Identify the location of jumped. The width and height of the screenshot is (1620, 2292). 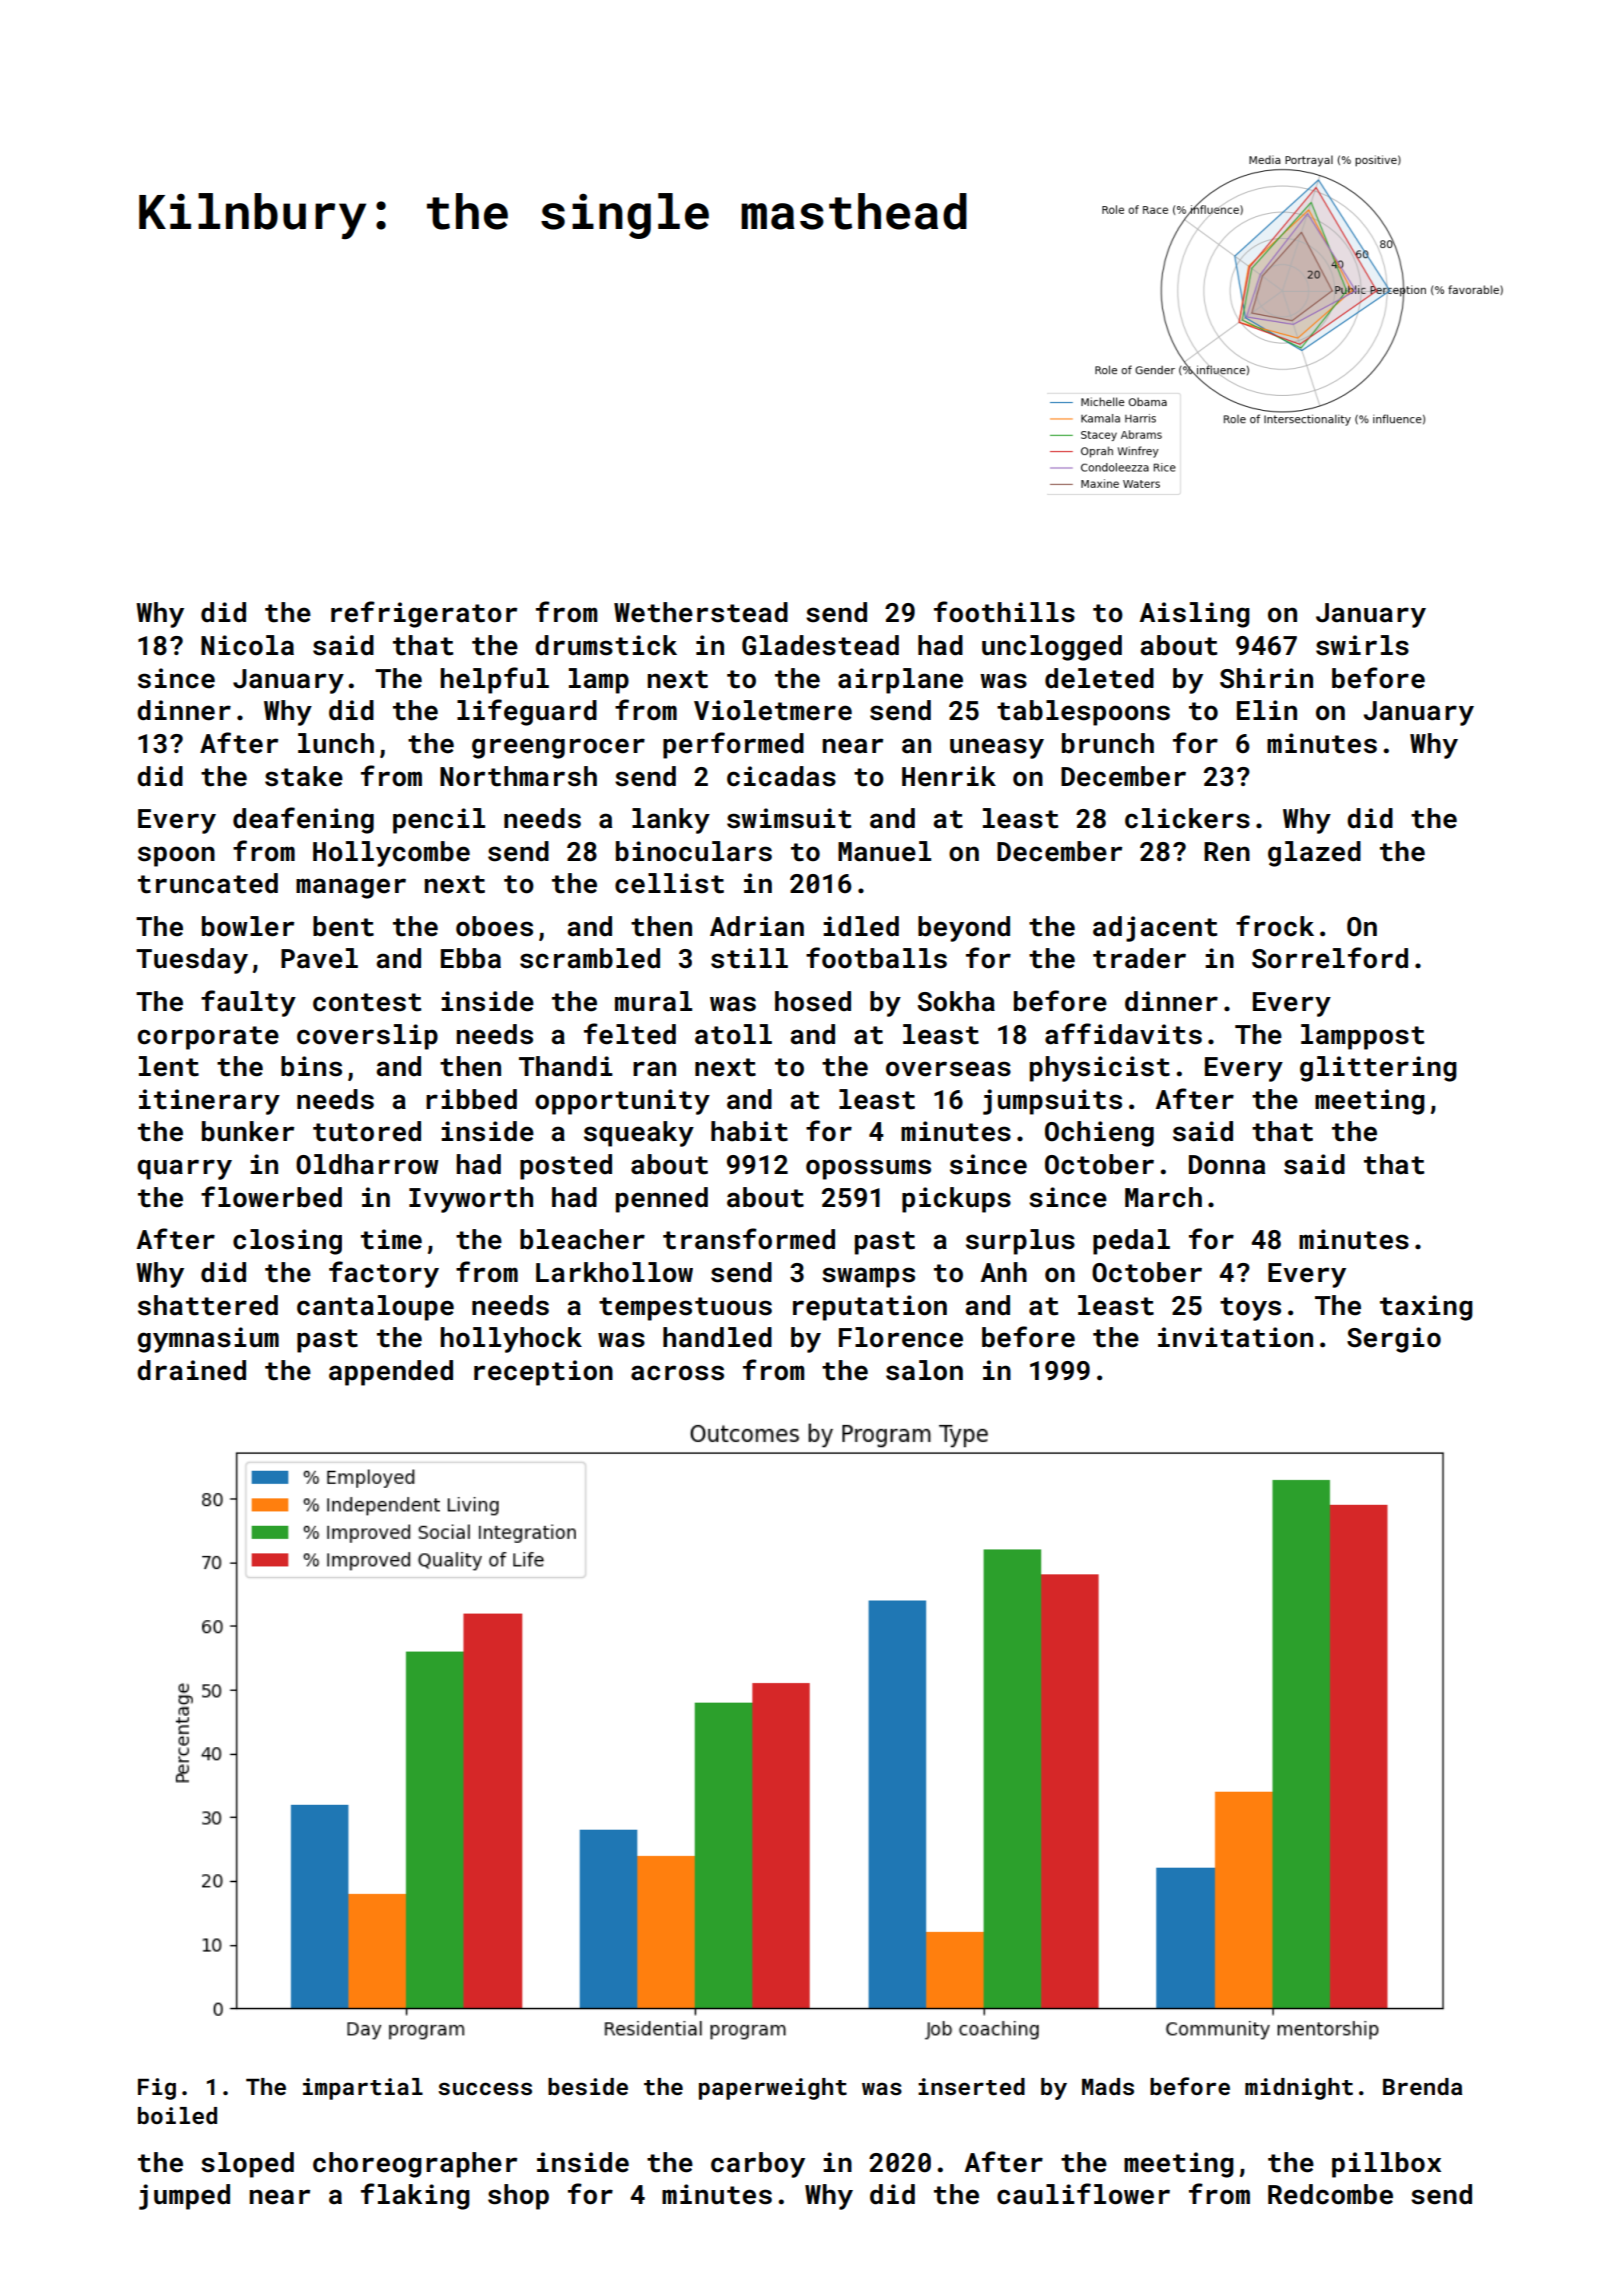
(184, 2197).
